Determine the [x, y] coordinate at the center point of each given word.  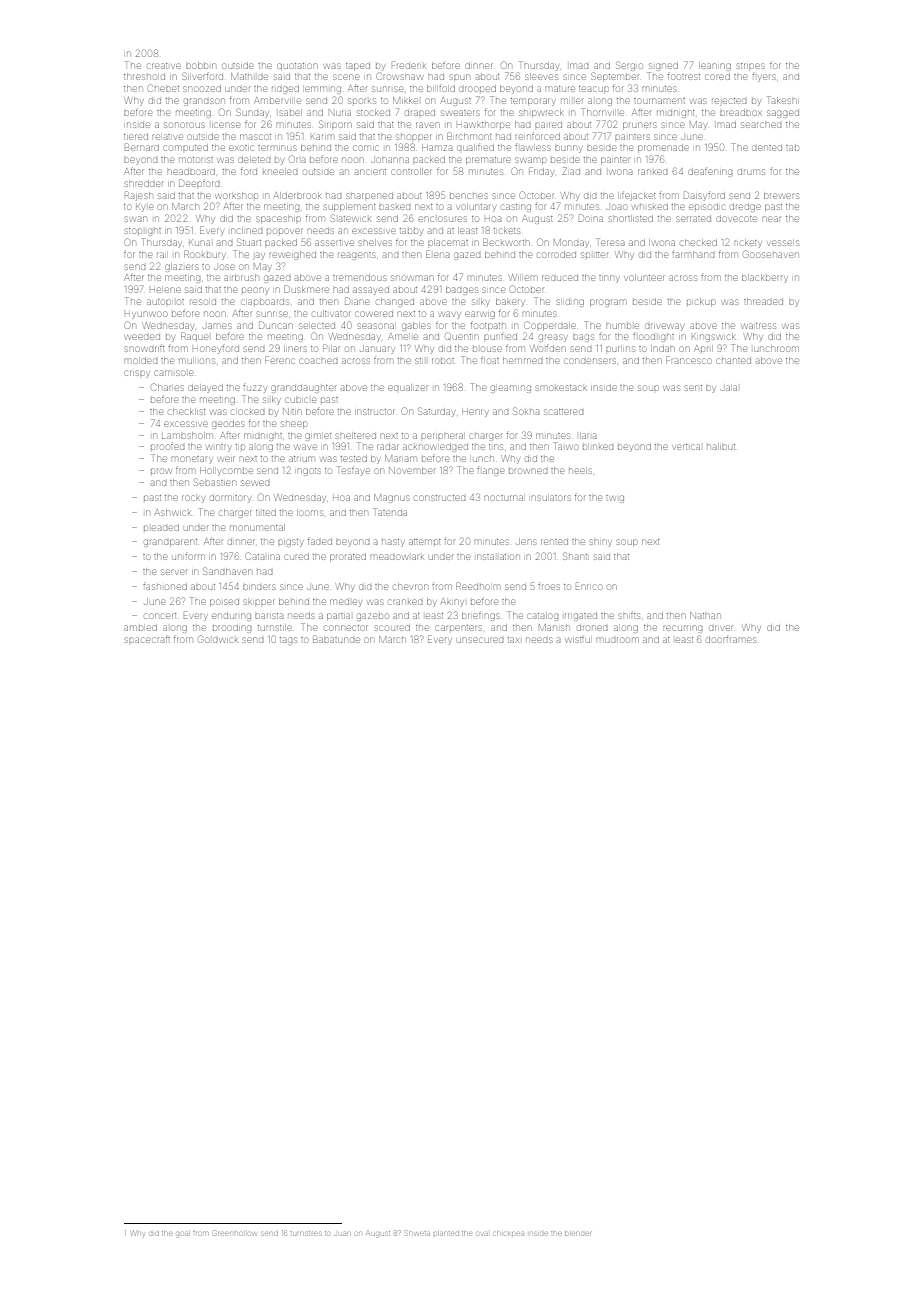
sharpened [369, 196]
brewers [781, 196]
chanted [734, 361]
